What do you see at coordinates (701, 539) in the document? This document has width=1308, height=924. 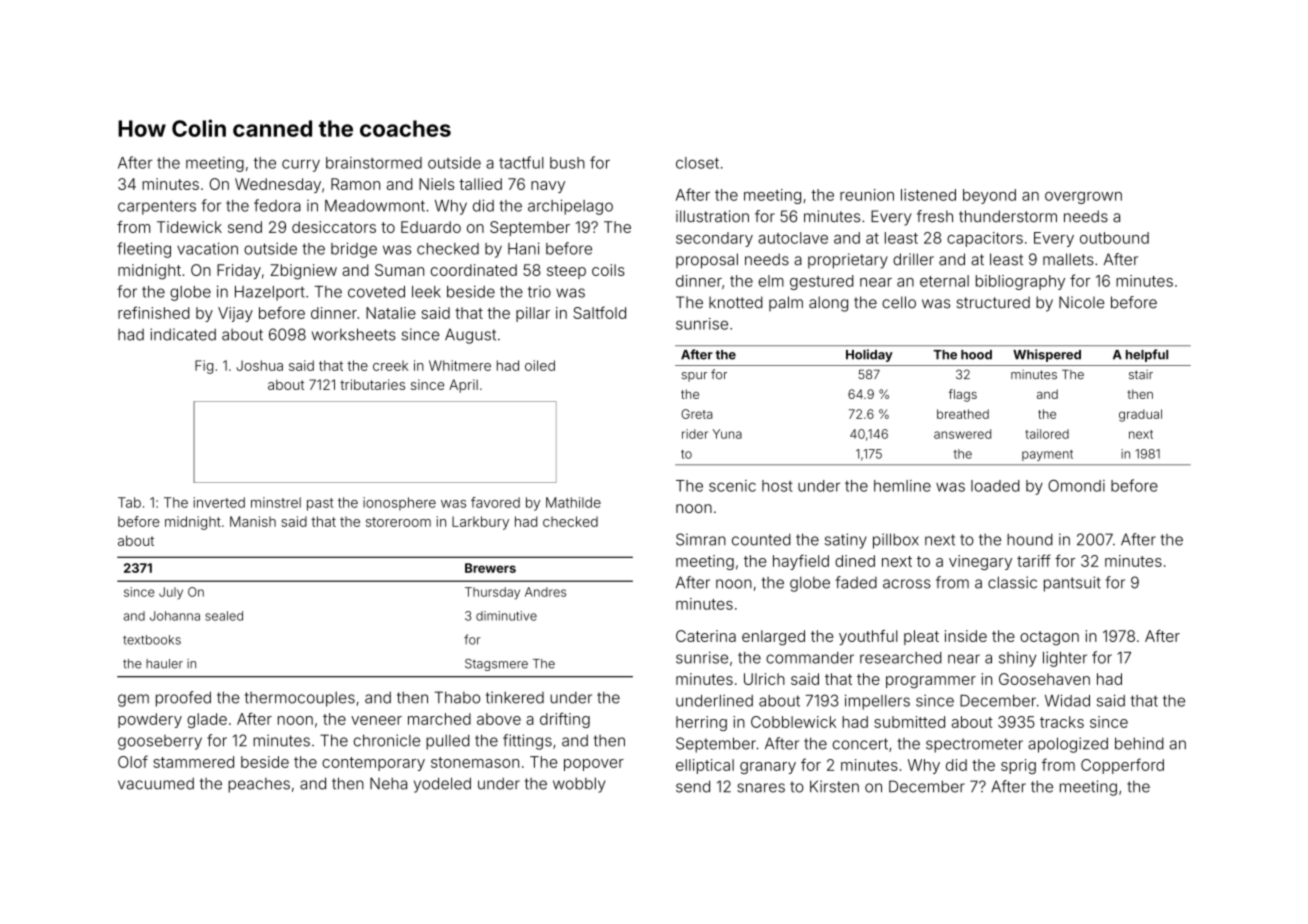 I see `Simran` at bounding box center [701, 539].
